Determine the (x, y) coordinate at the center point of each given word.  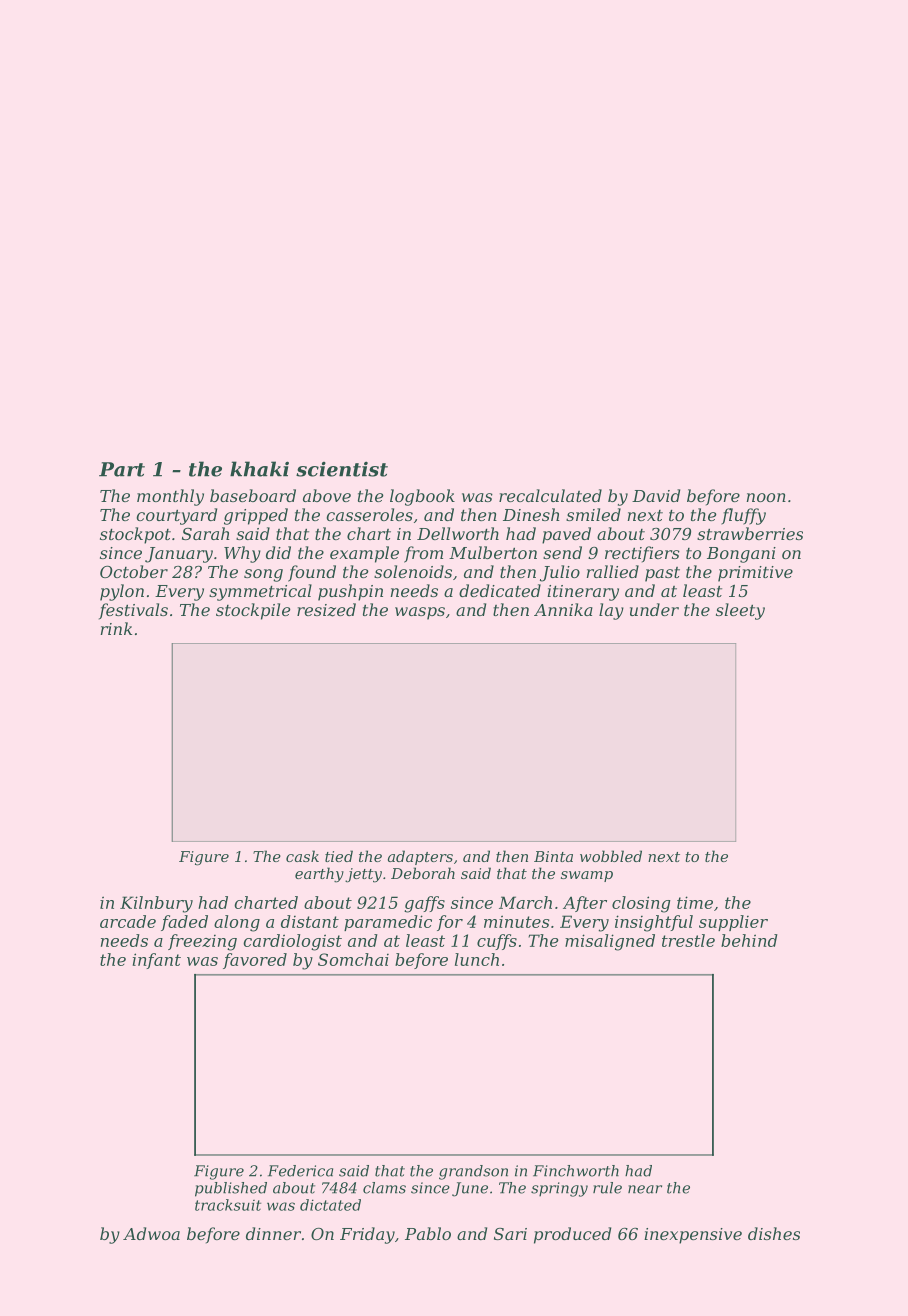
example (364, 554)
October (134, 571)
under (654, 609)
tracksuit (228, 1205)
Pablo (428, 1233)
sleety (740, 611)
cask (302, 856)
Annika (563, 609)
